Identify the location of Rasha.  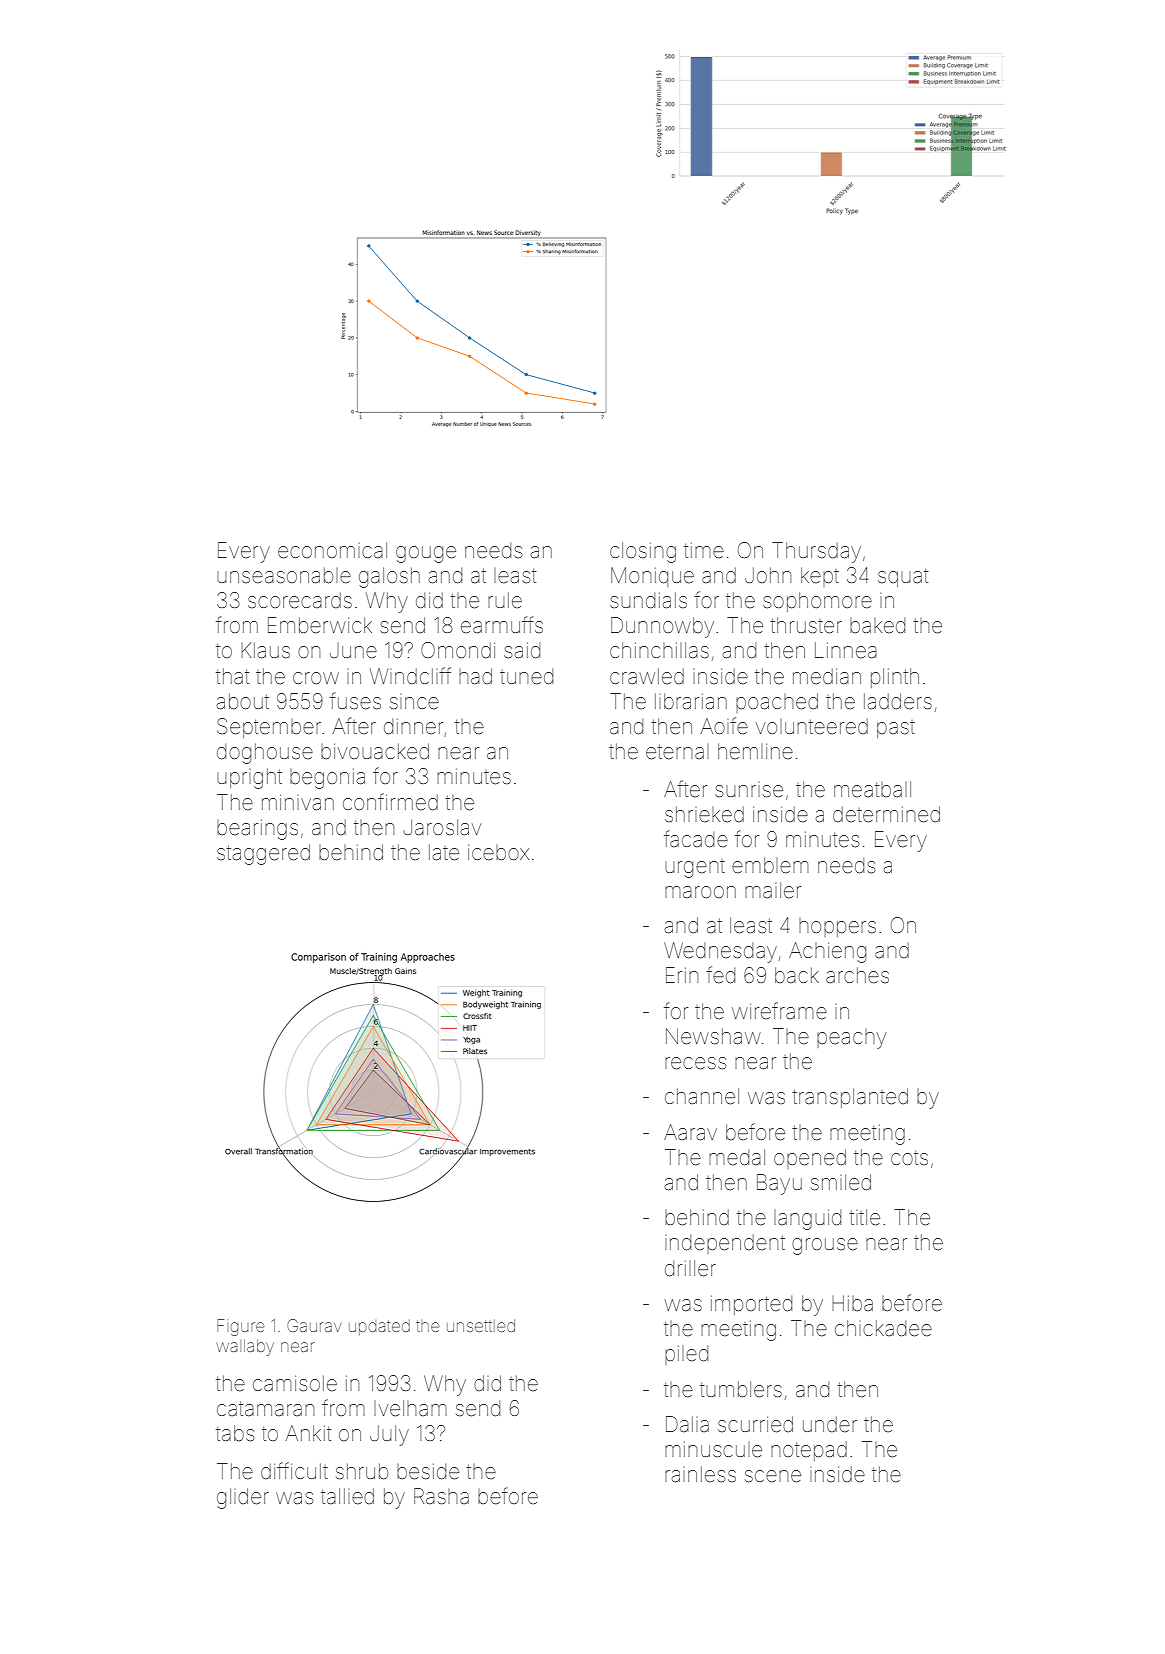
(441, 1496).
